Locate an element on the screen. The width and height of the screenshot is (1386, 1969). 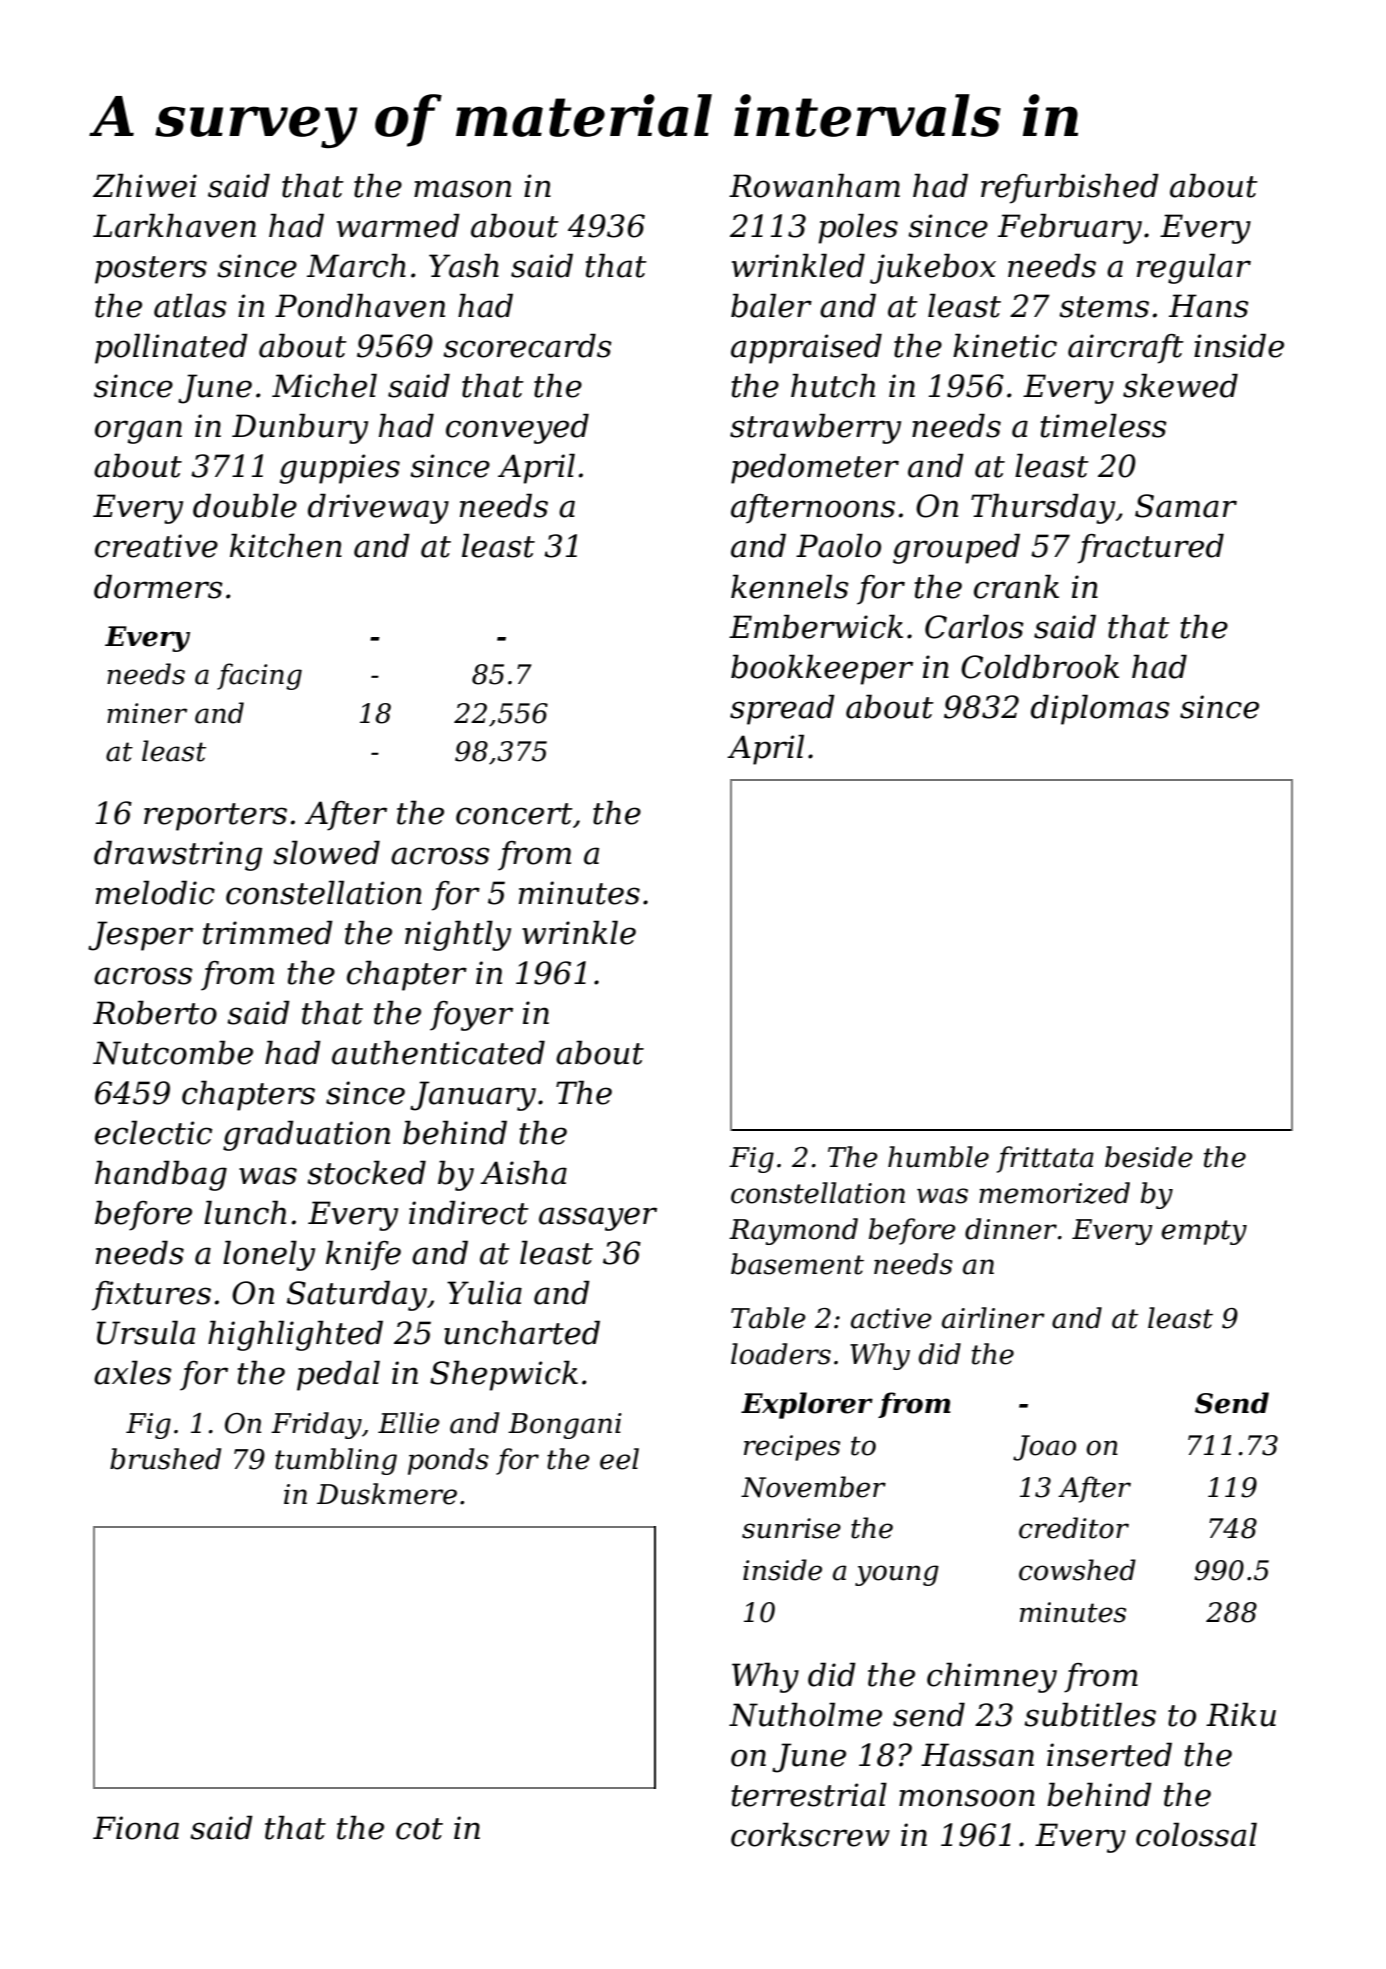
Fiona is located at coordinates (136, 1828).
